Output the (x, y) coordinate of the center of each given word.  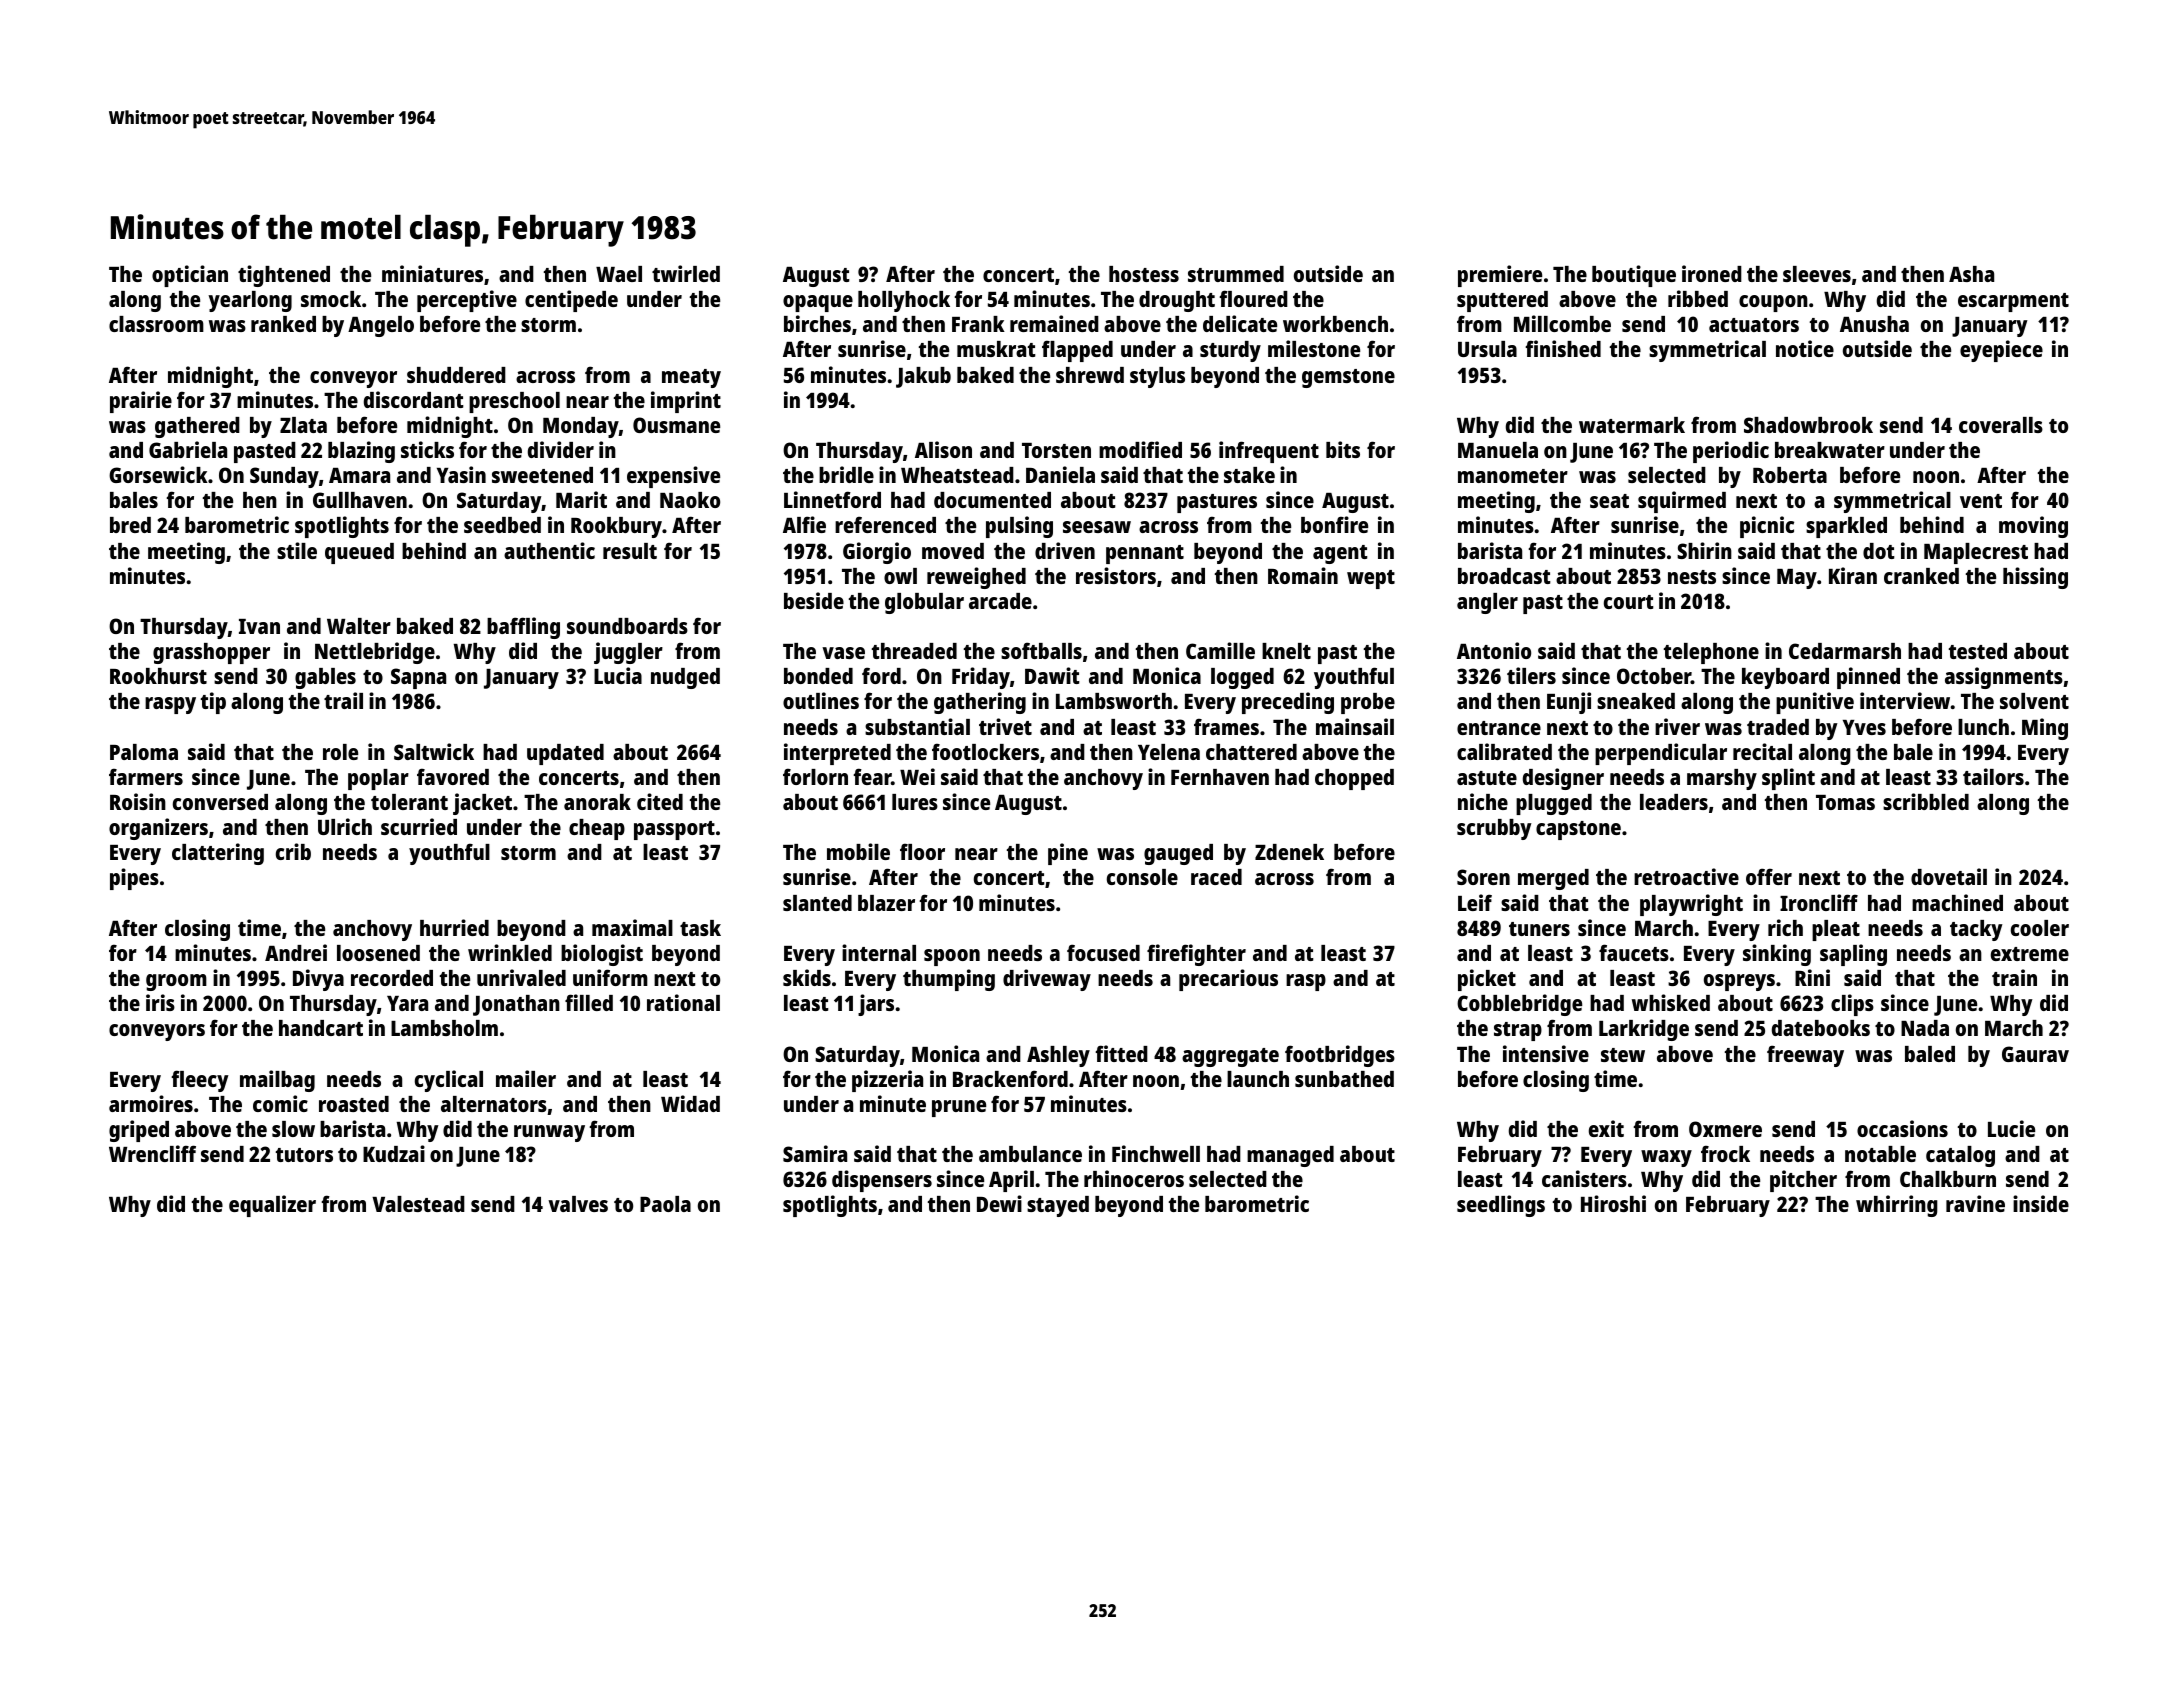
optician (190, 276)
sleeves (1817, 274)
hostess (1144, 274)
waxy (1666, 1158)
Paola (665, 1204)
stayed (1058, 1206)
